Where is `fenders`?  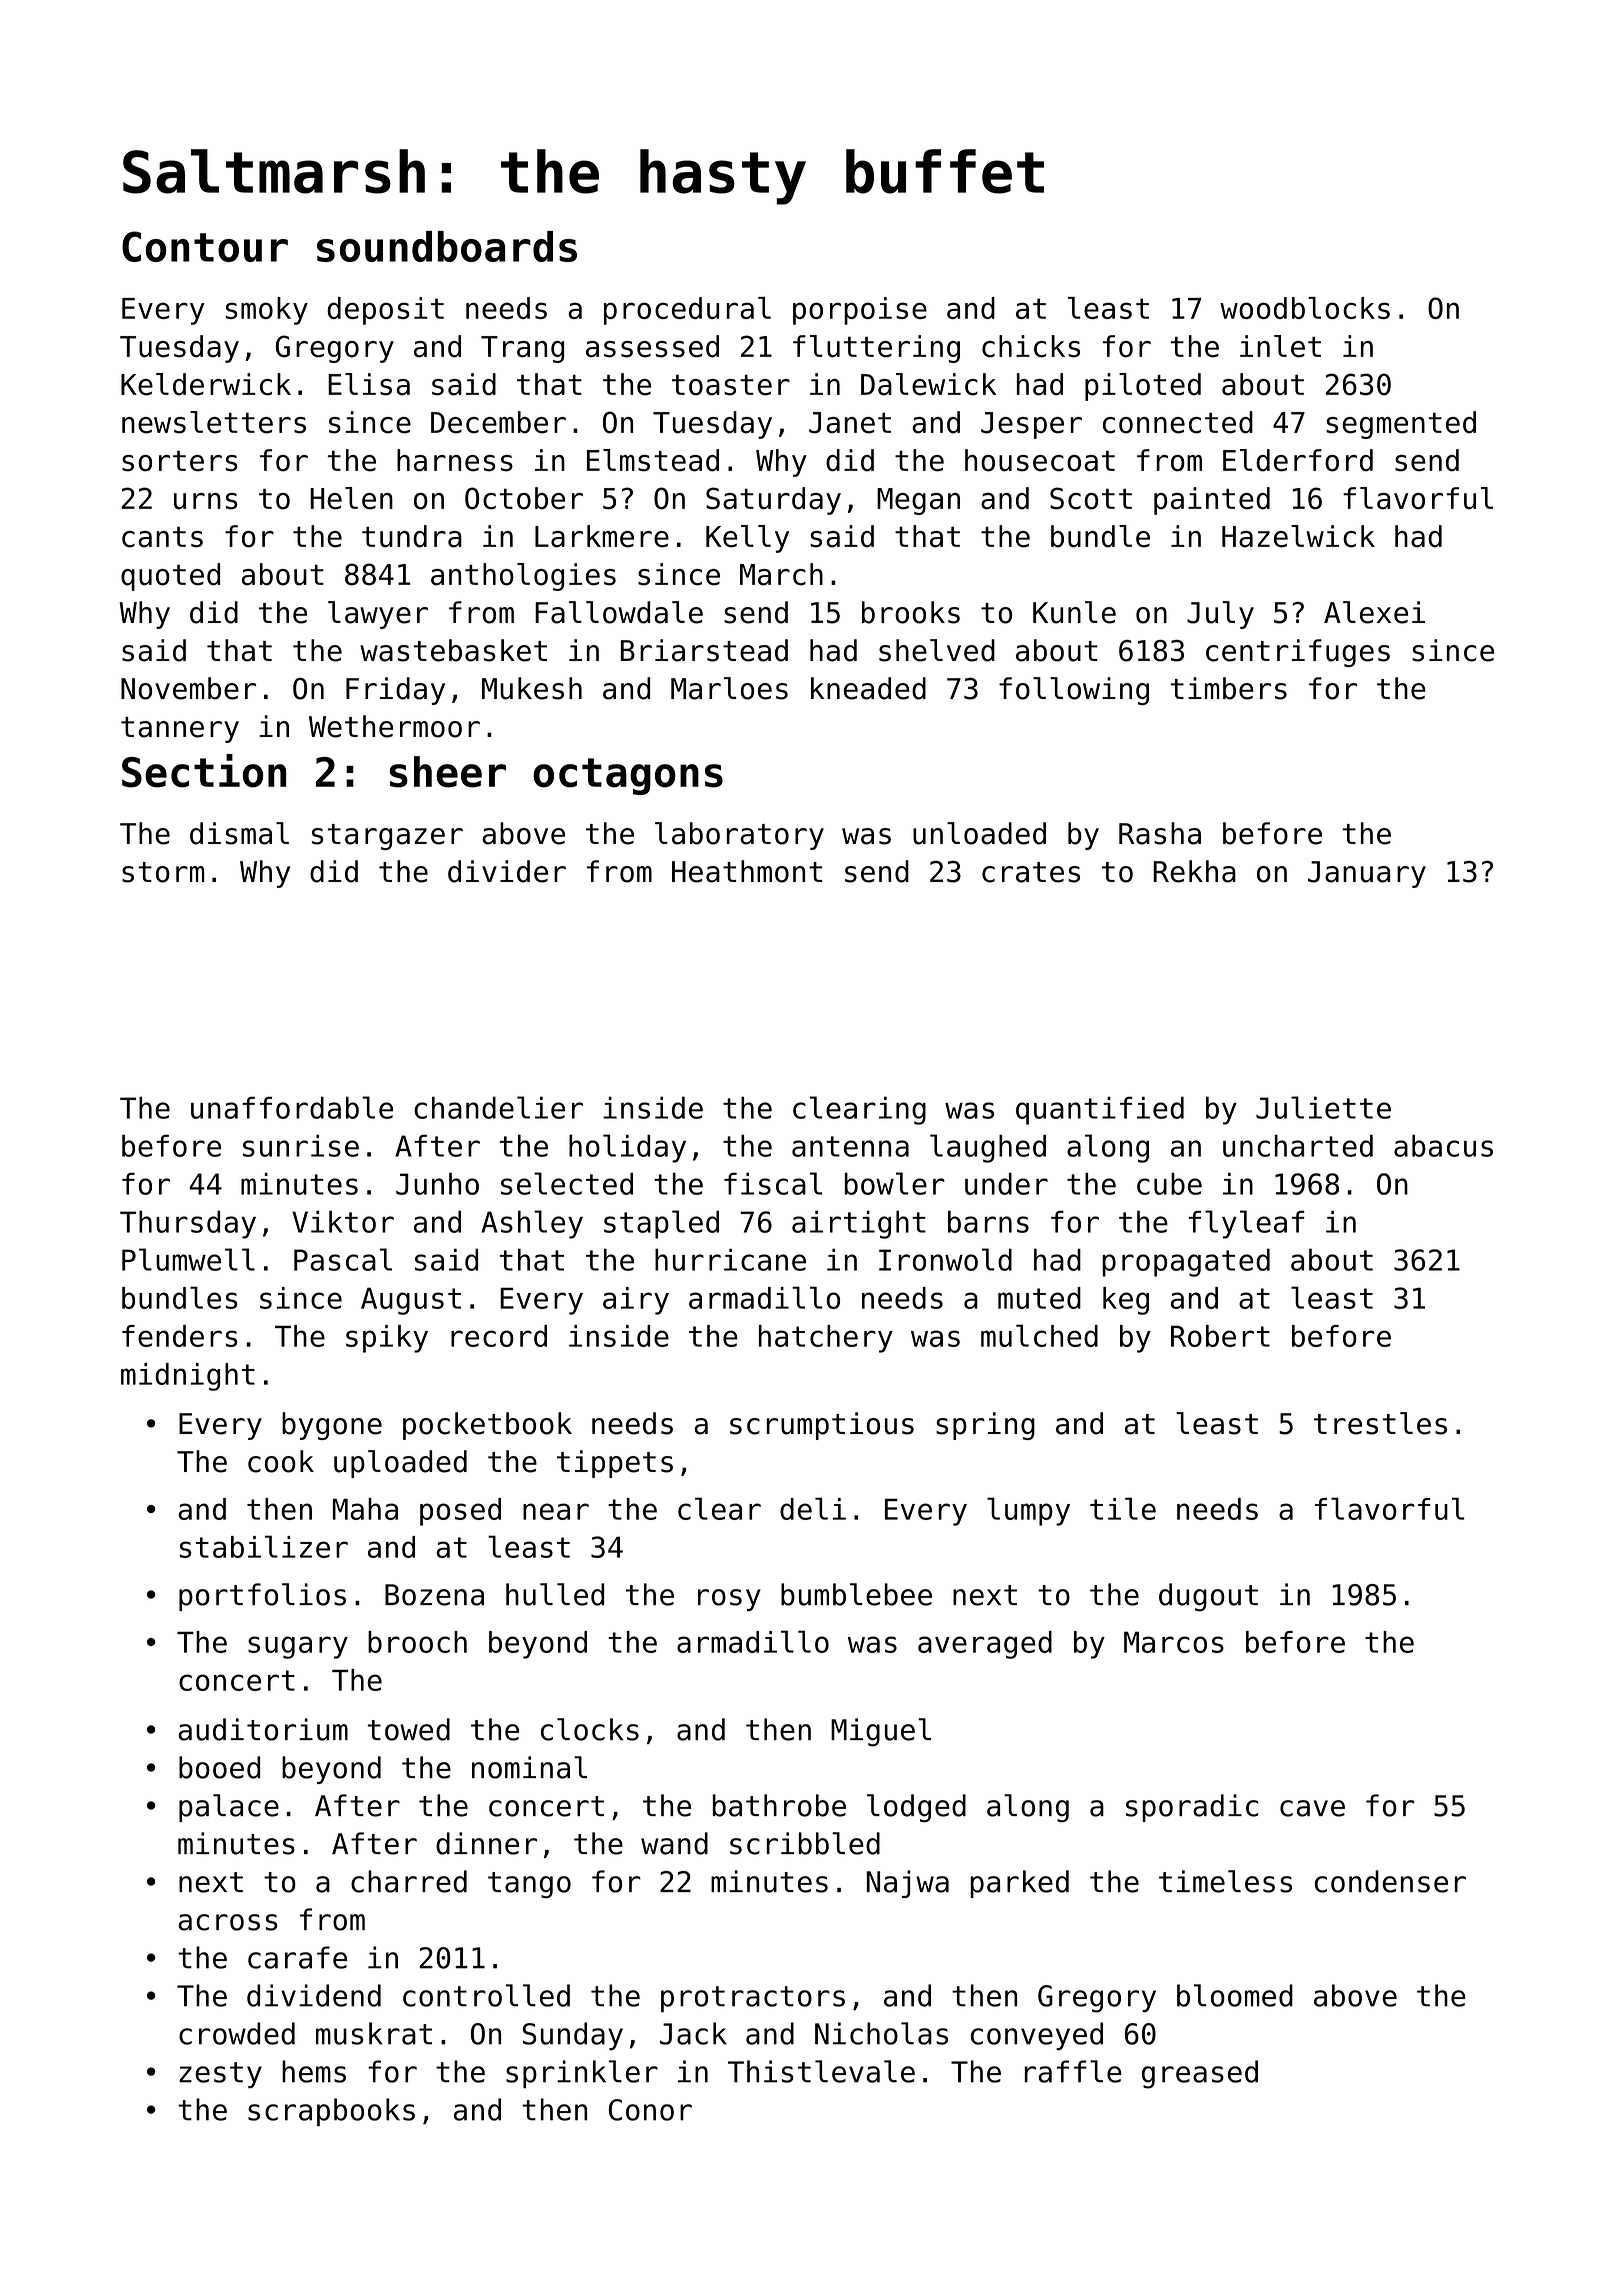
fenders is located at coordinates (180, 1336).
